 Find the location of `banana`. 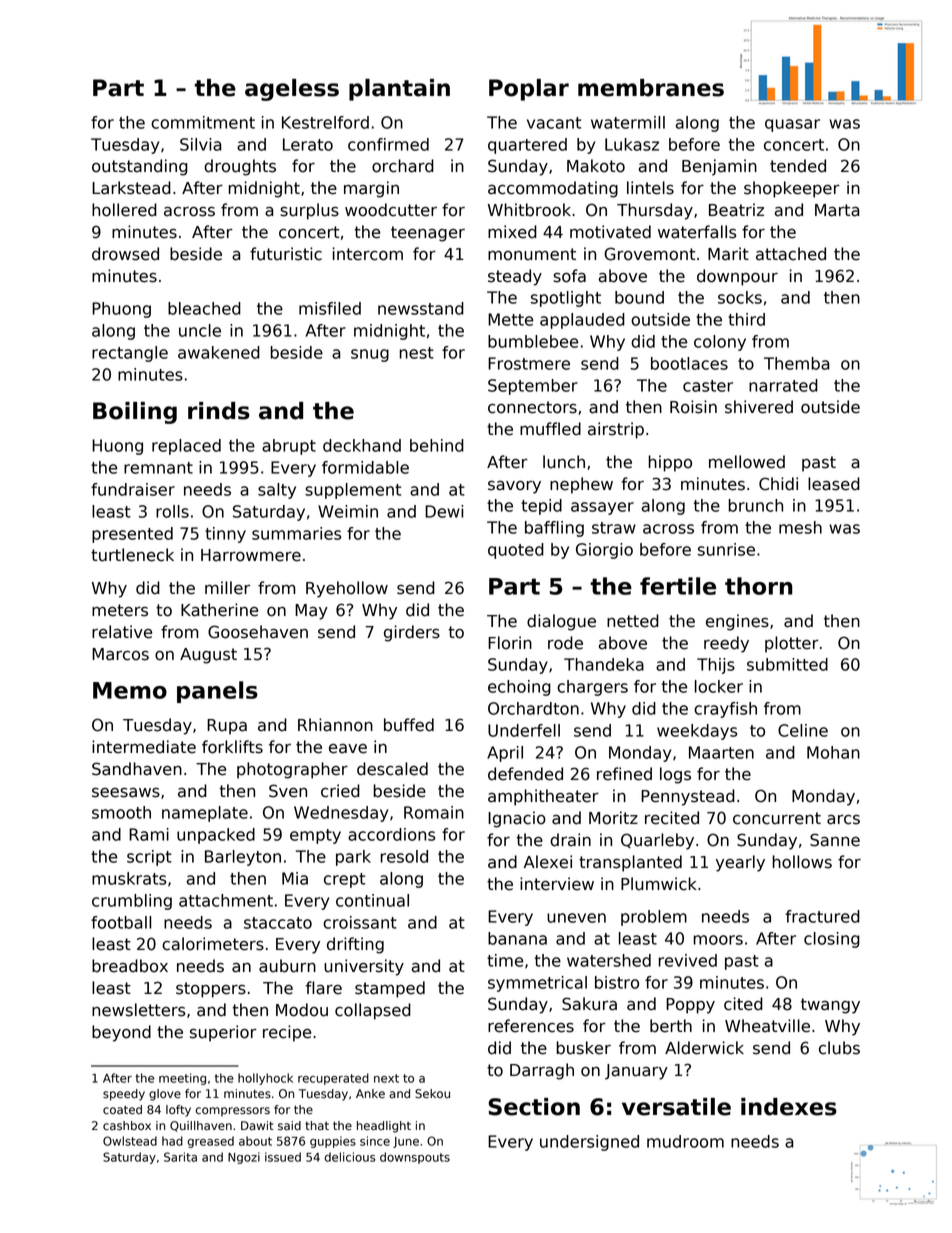

banana is located at coordinates (517, 938).
